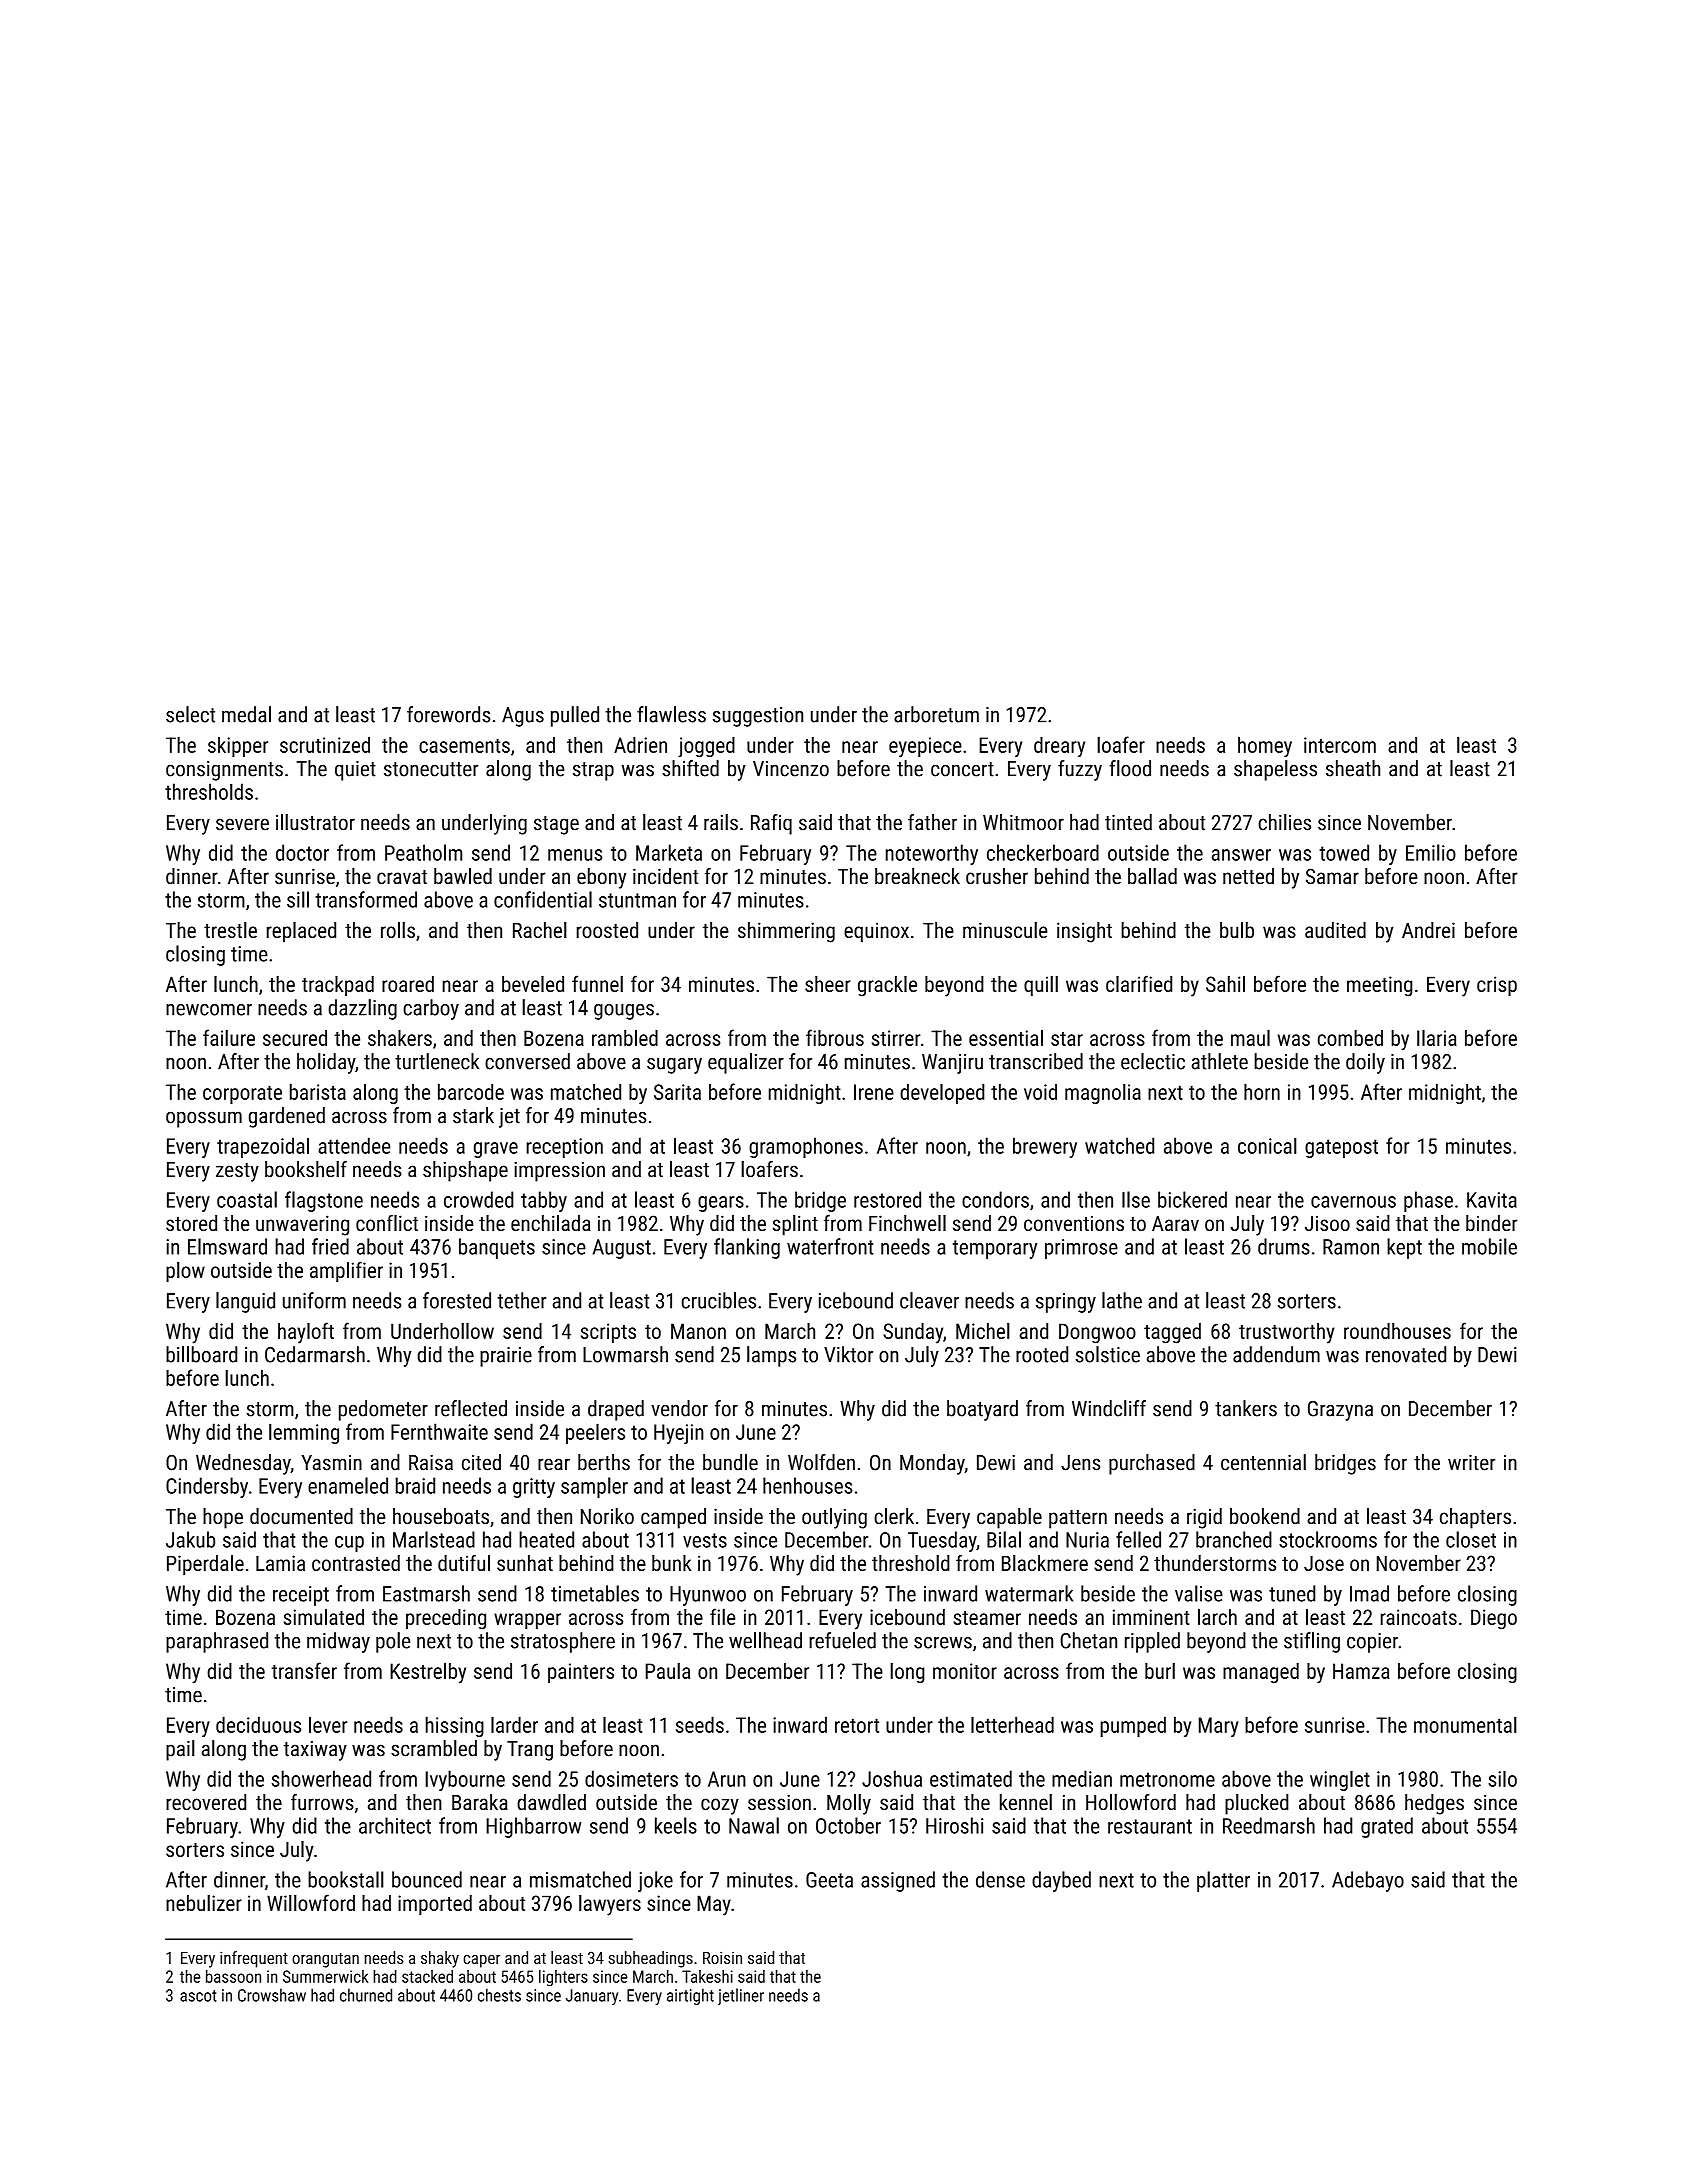 Image resolution: width=1683 pixels, height=2178 pixels. What do you see at coordinates (954, 1825) in the screenshot?
I see `Hiroshi` at bounding box center [954, 1825].
